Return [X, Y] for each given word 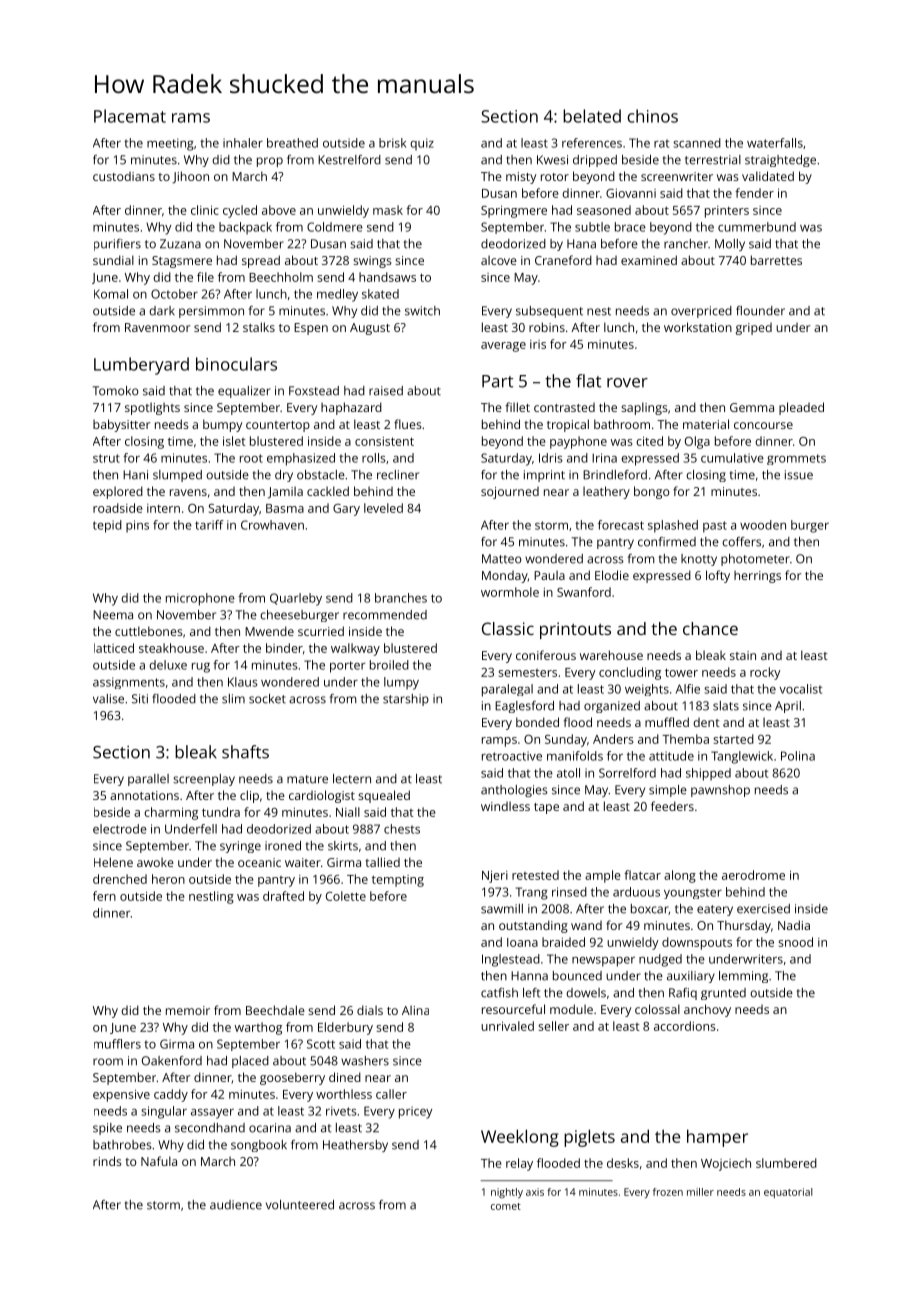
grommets [796, 459]
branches [401, 598]
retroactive [512, 756]
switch [422, 311]
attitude [671, 756]
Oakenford [172, 1061]
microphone [200, 599]
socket [267, 699]
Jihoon [190, 177]
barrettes [776, 260]
